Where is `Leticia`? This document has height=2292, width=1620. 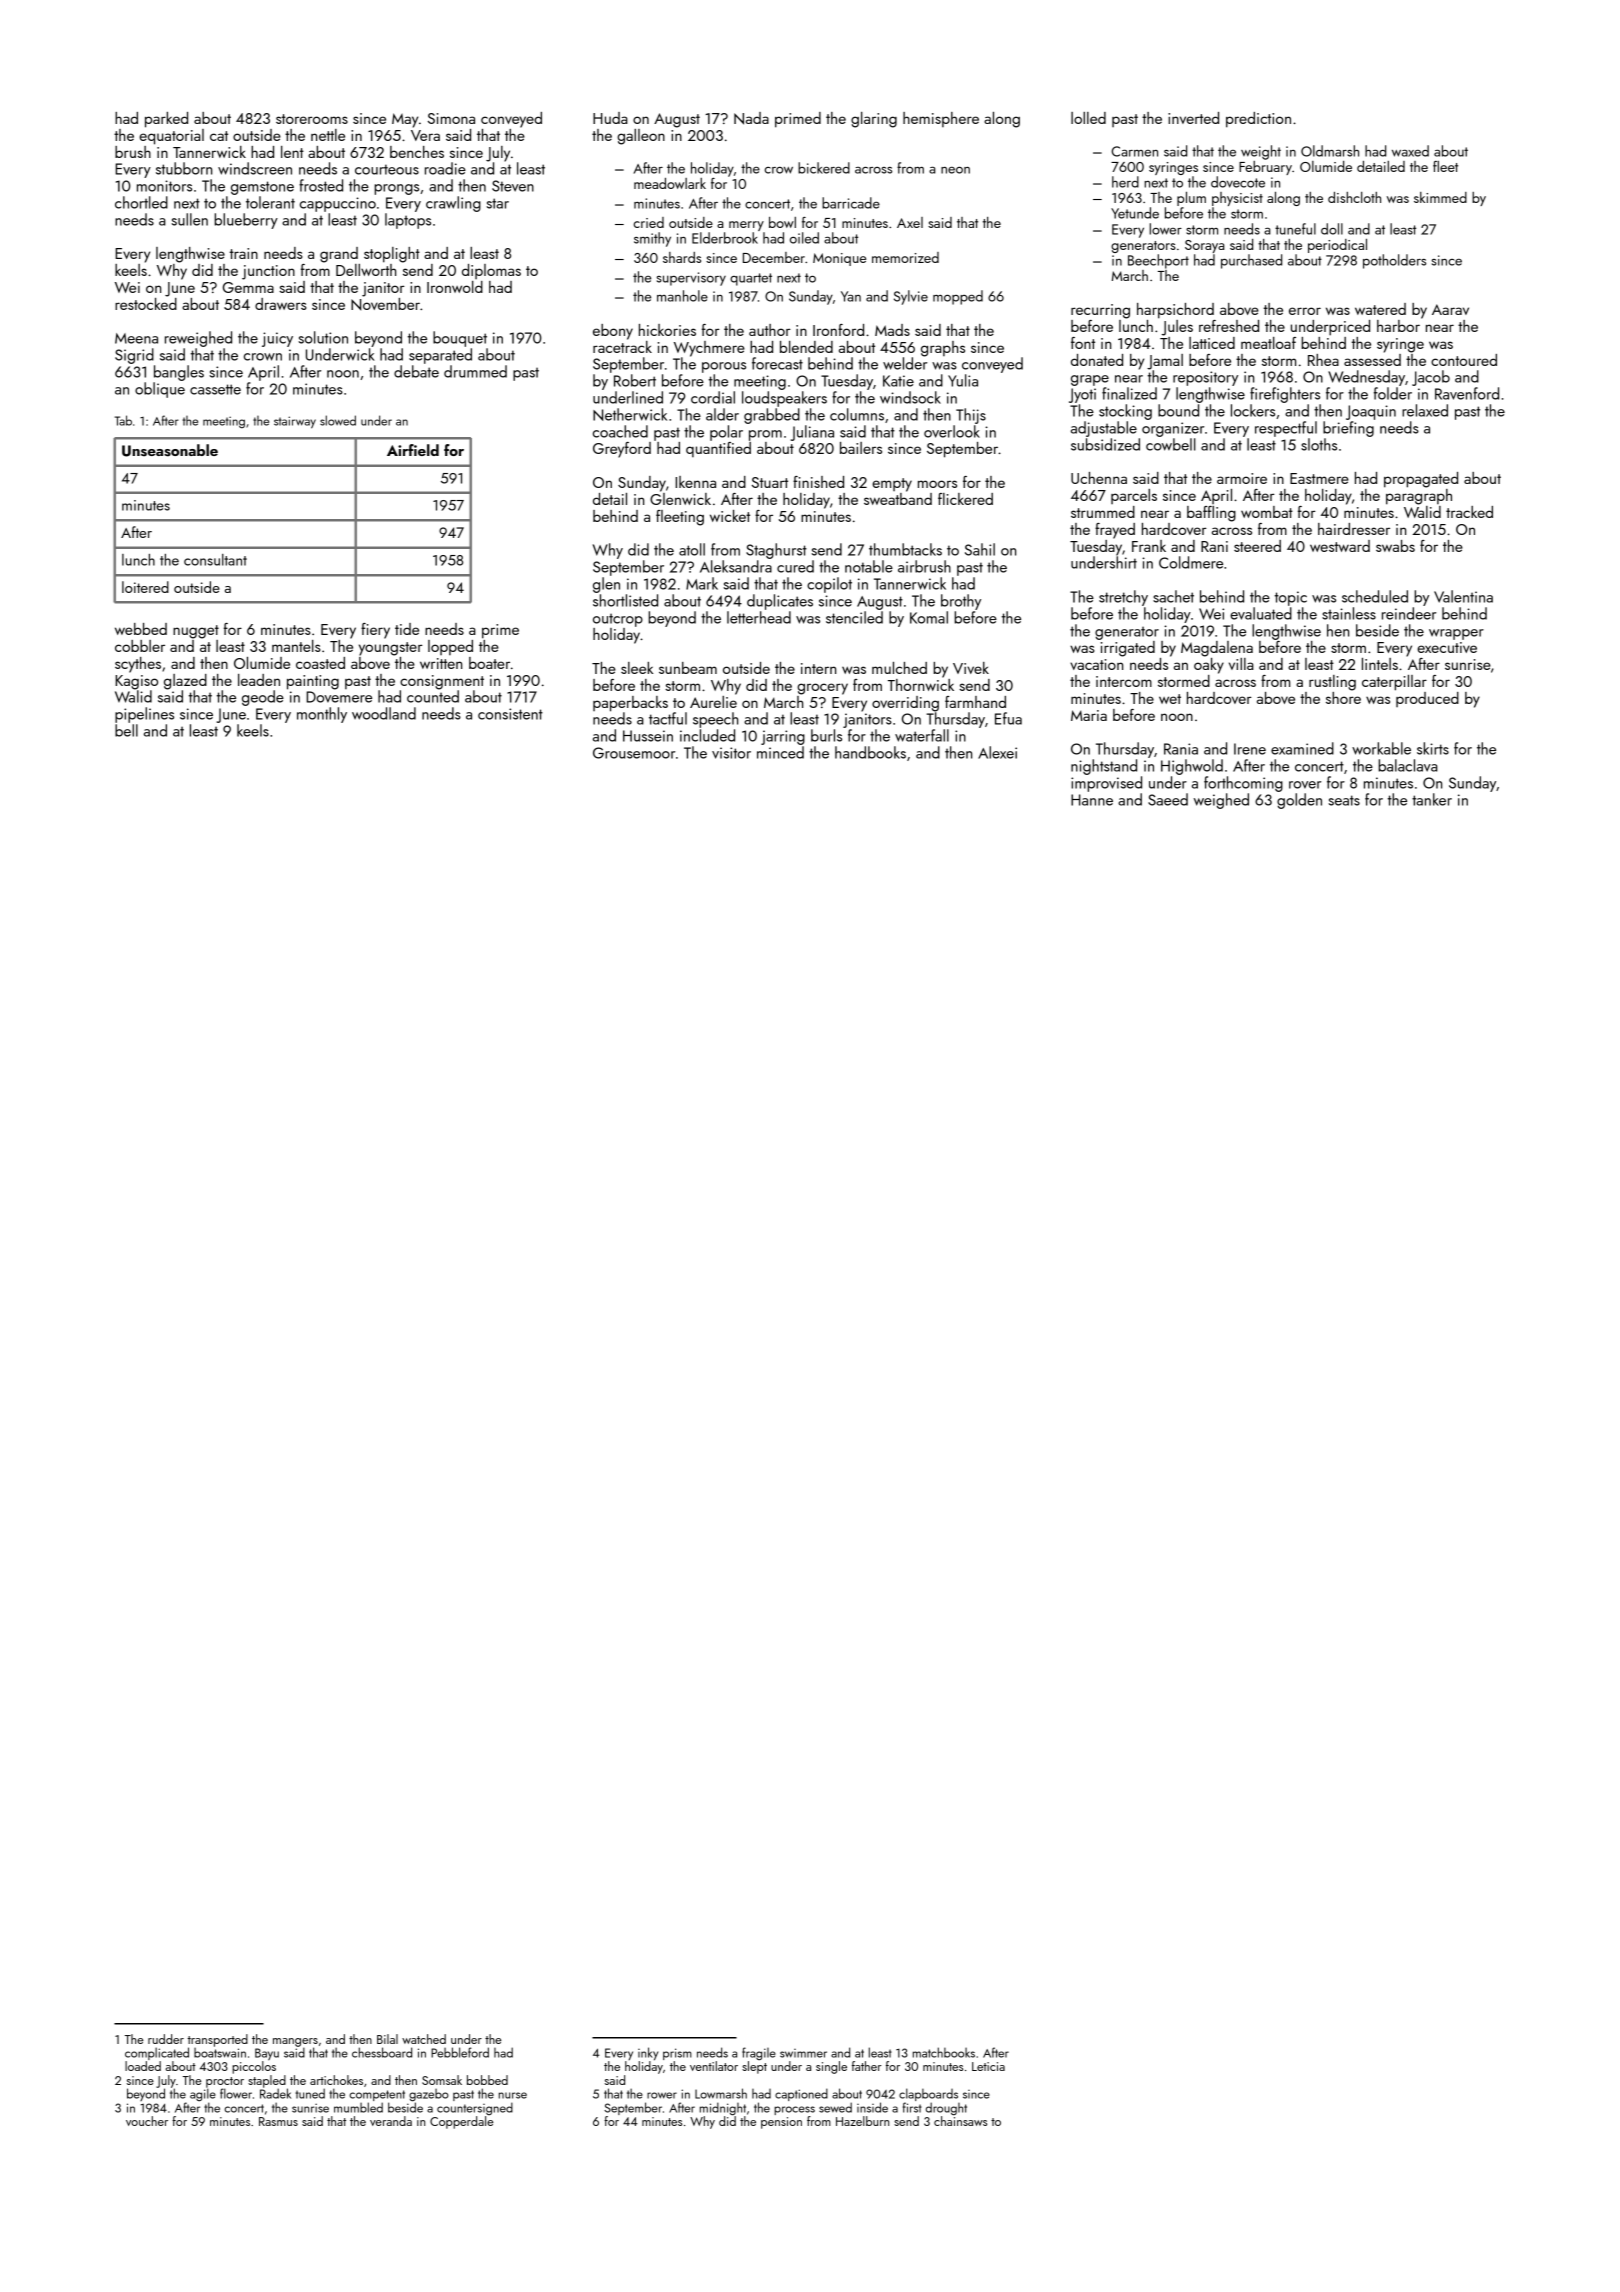 Leticia is located at coordinates (988, 2066).
